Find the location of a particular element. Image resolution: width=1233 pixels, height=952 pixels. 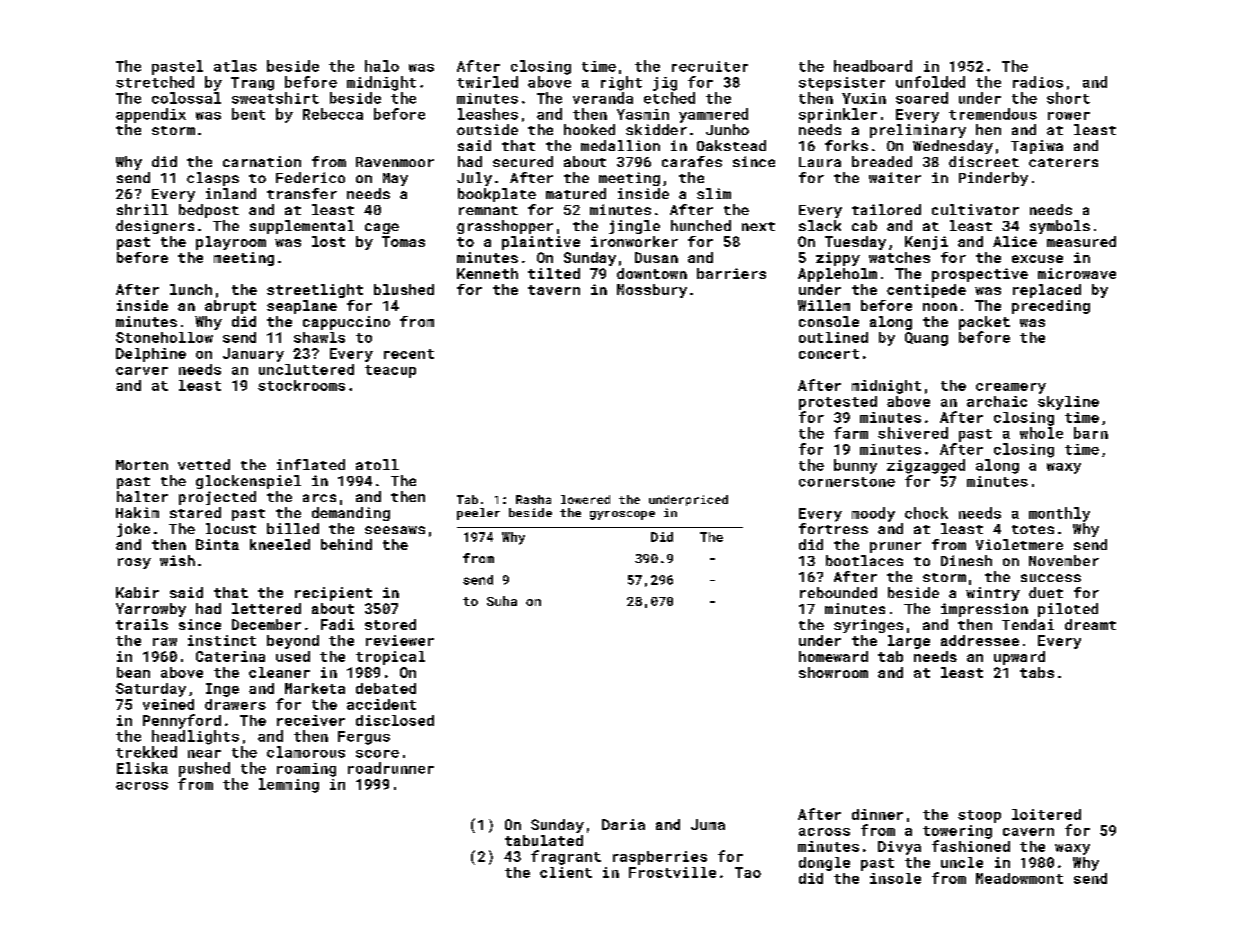

vetted is located at coordinates (204, 464).
